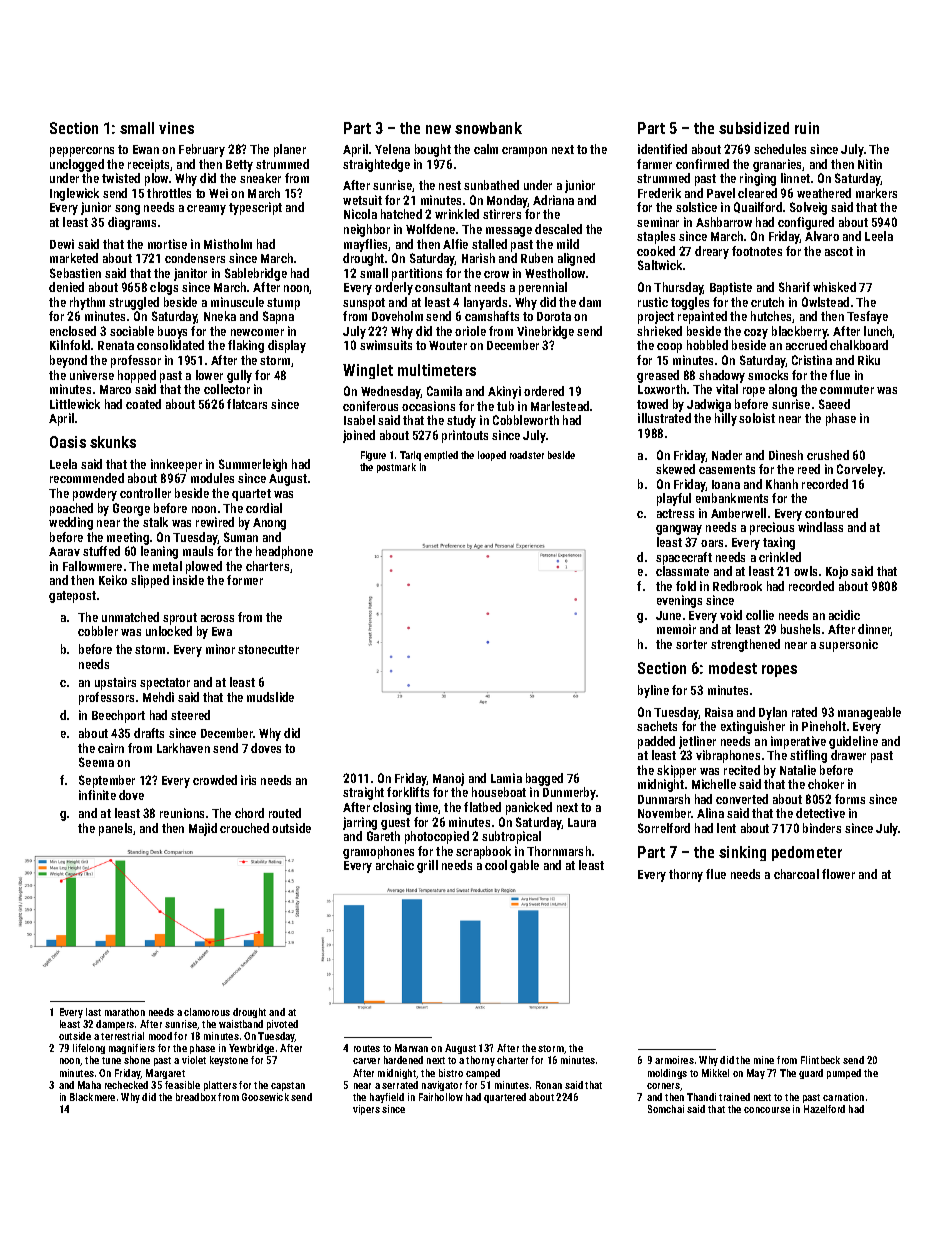  What do you see at coordinates (165, 1074) in the page?
I see `Margaret` at bounding box center [165, 1074].
